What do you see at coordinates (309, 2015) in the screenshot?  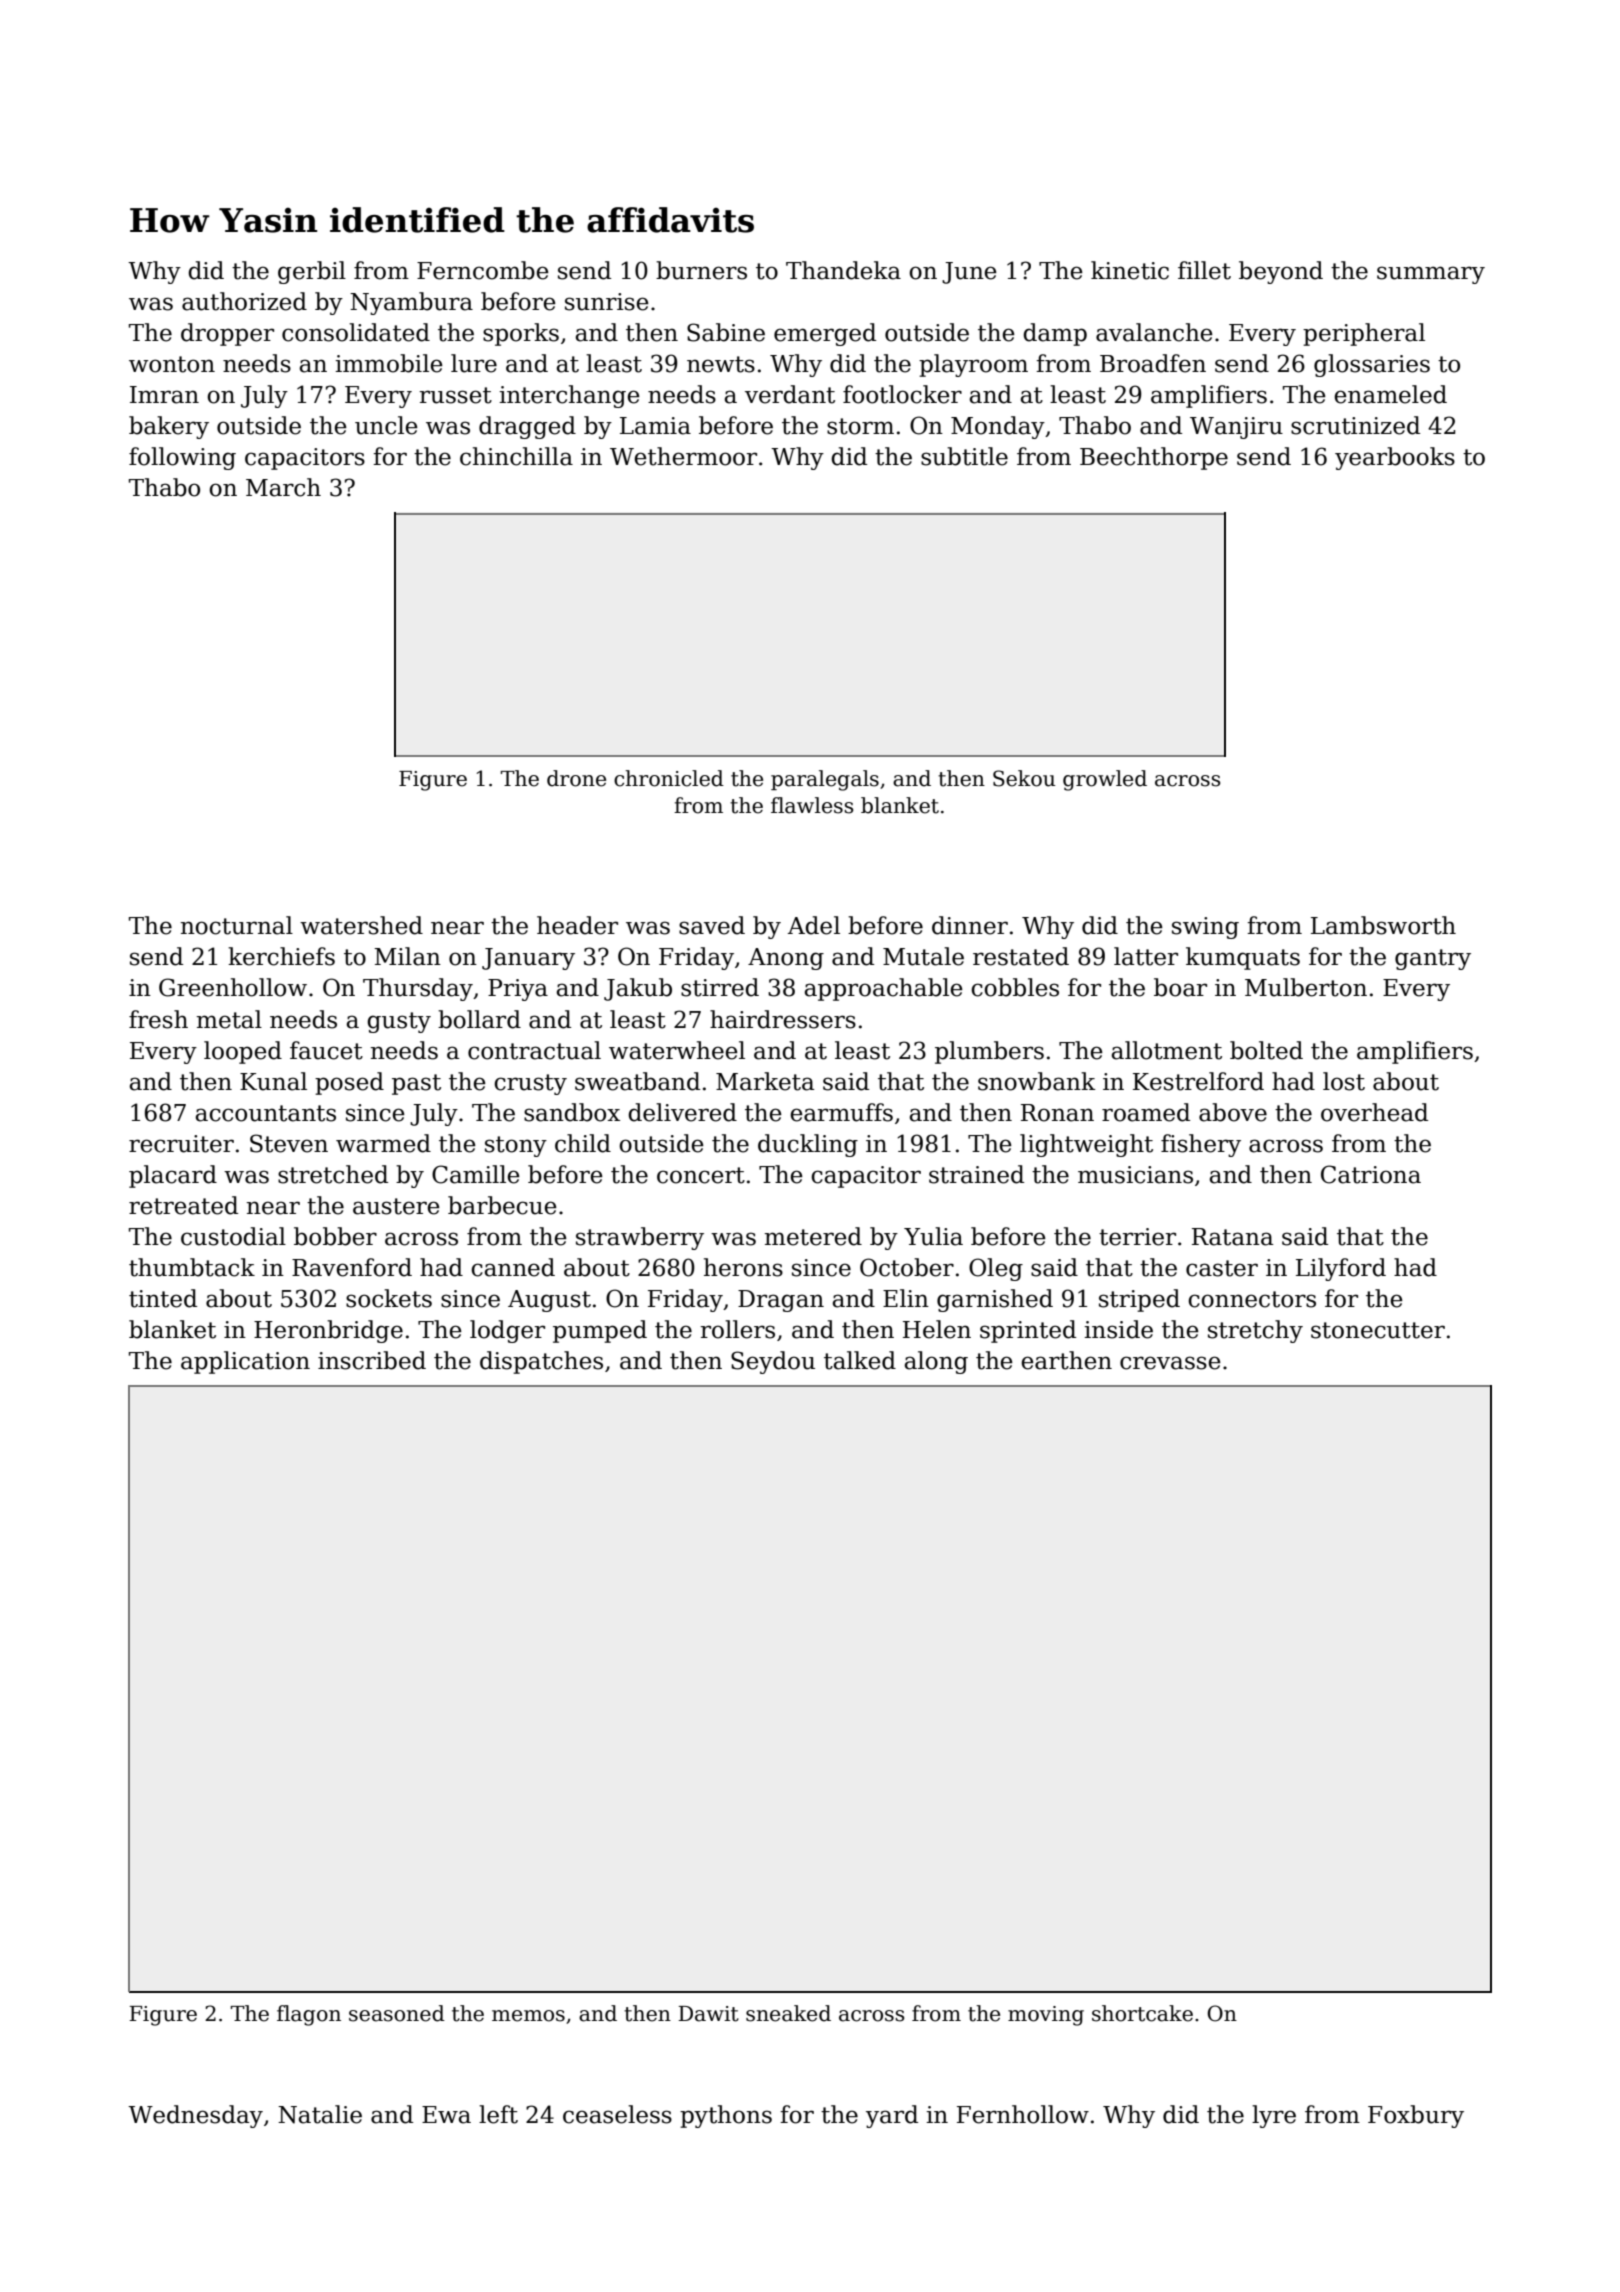 I see `flagon` at bounding box center [309, 2015].
